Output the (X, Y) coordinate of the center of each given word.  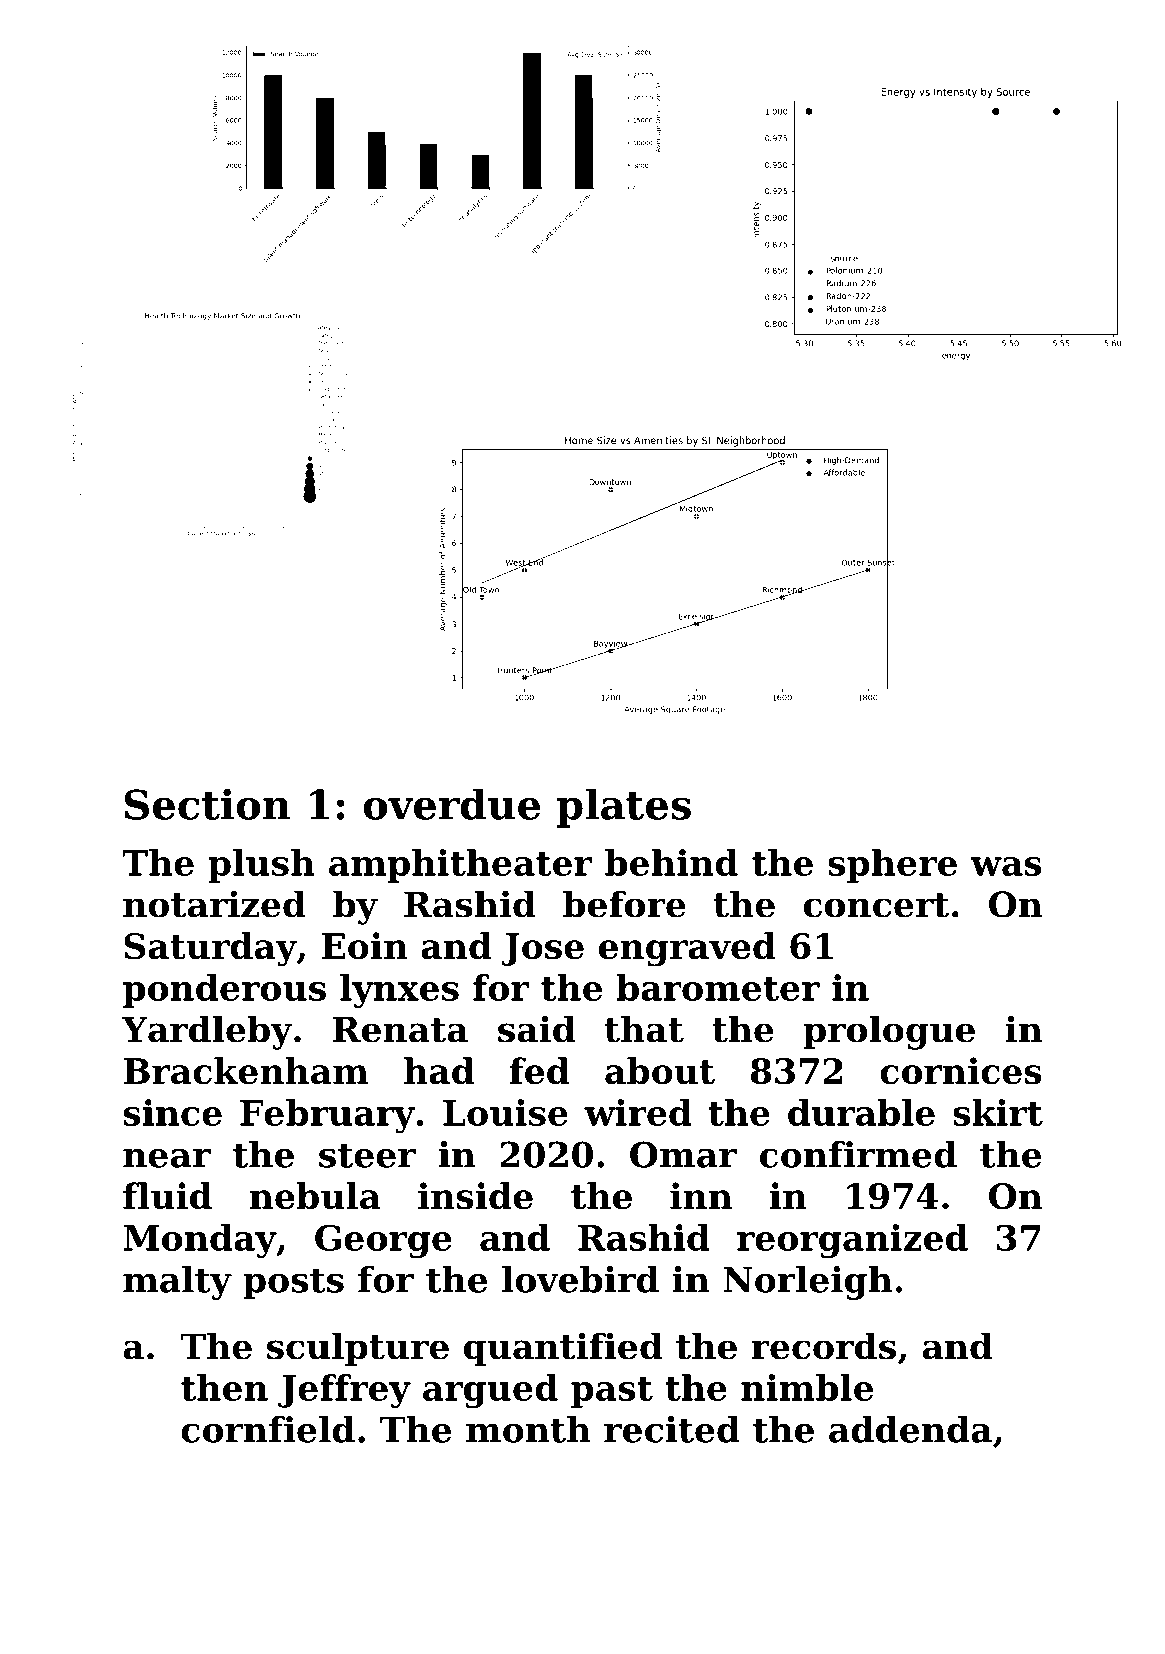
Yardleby (207, 1032)
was (1006, 866)
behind (671, 862)
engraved (687, 949)
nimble (807, 1387)
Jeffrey (344, 1391)
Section (208, 804)
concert (876, 905)
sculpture (358, 1349)
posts (293, 1284)
